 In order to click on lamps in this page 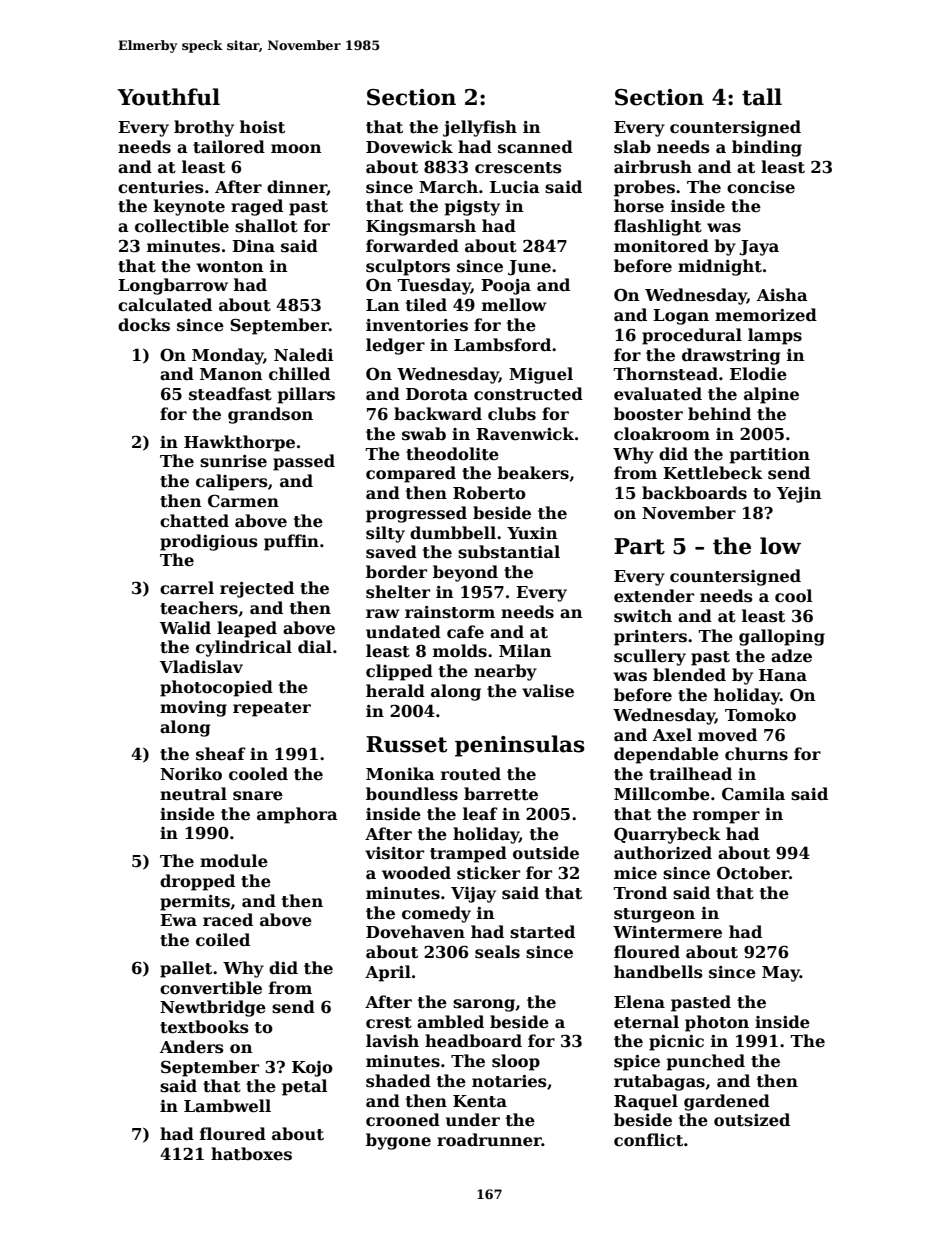, I will do `click(775, 336)`.
